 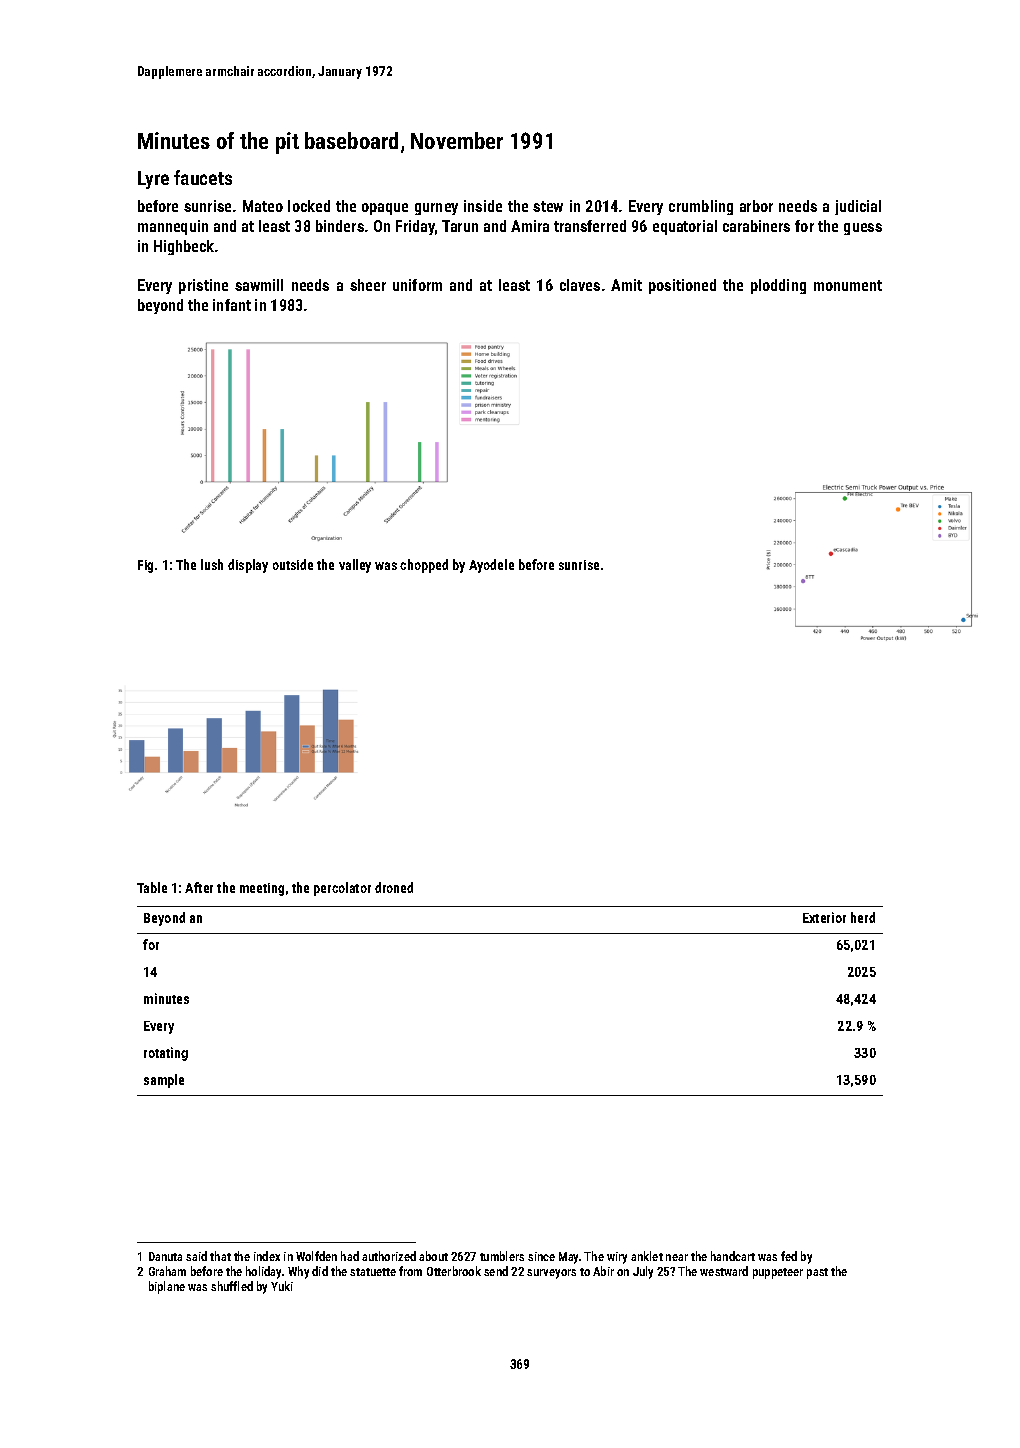 I want to click on inside, so click(x=483, y=206).
